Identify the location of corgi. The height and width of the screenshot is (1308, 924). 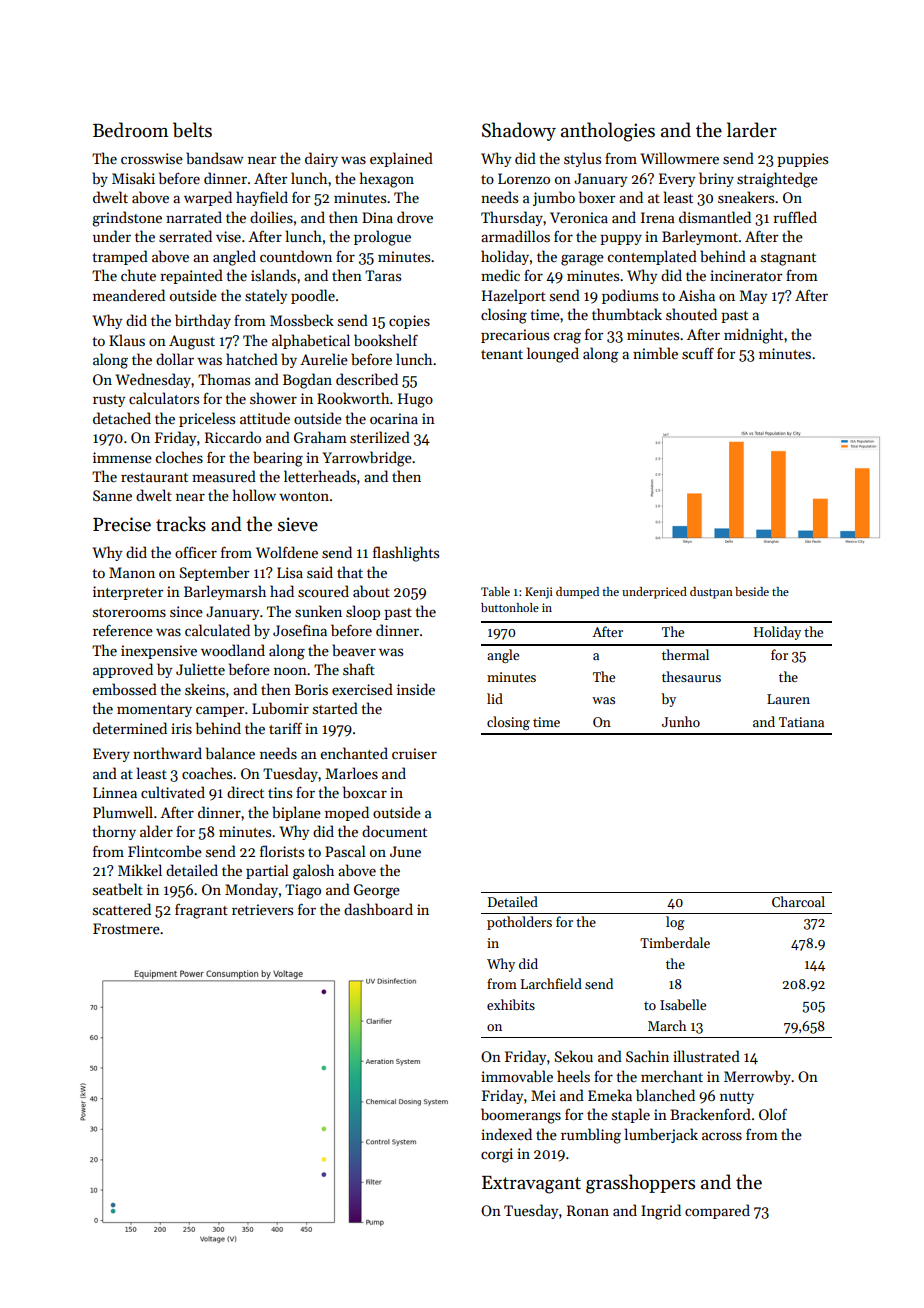
(497, 1155).
